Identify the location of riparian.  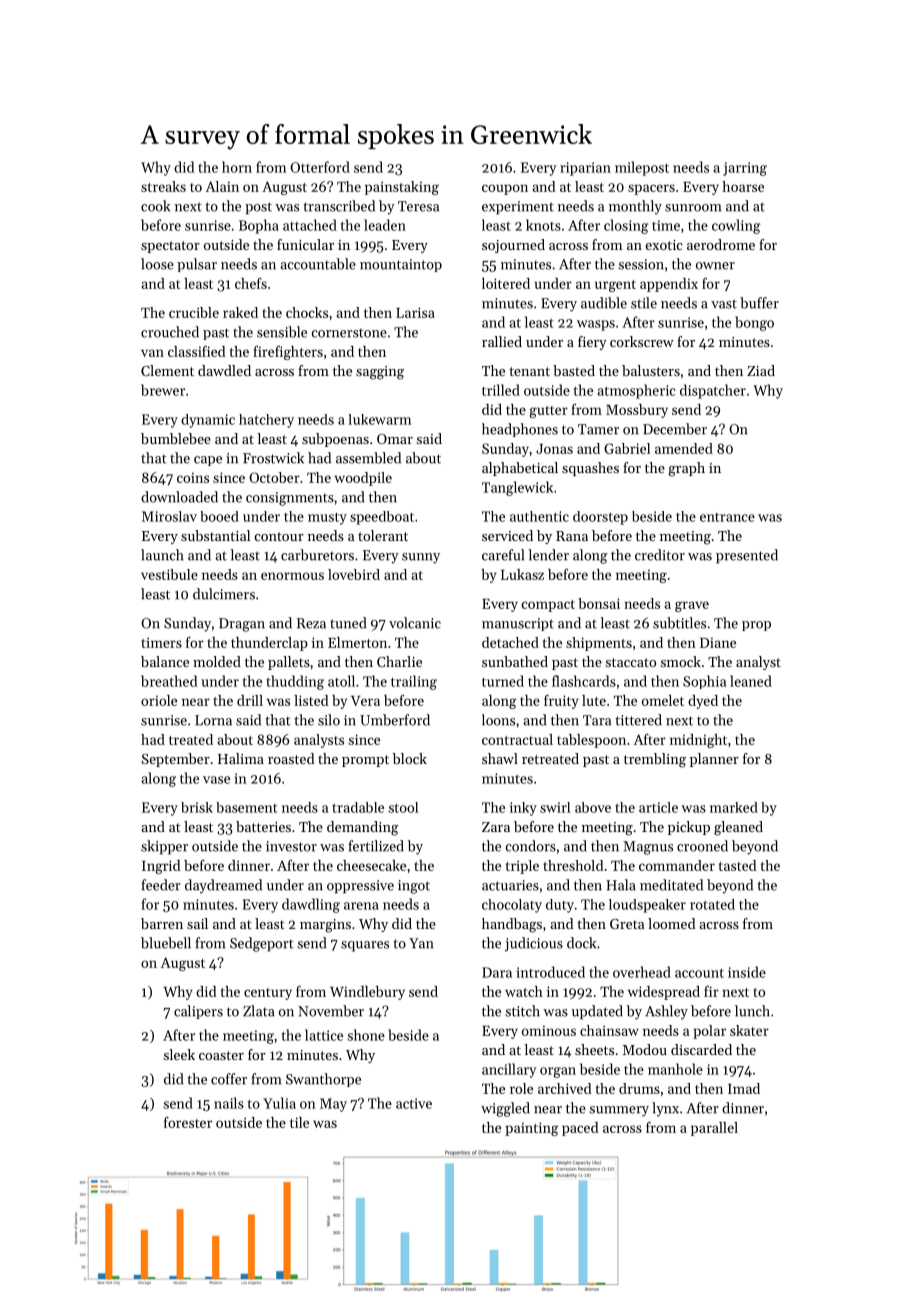
(585, 169).
